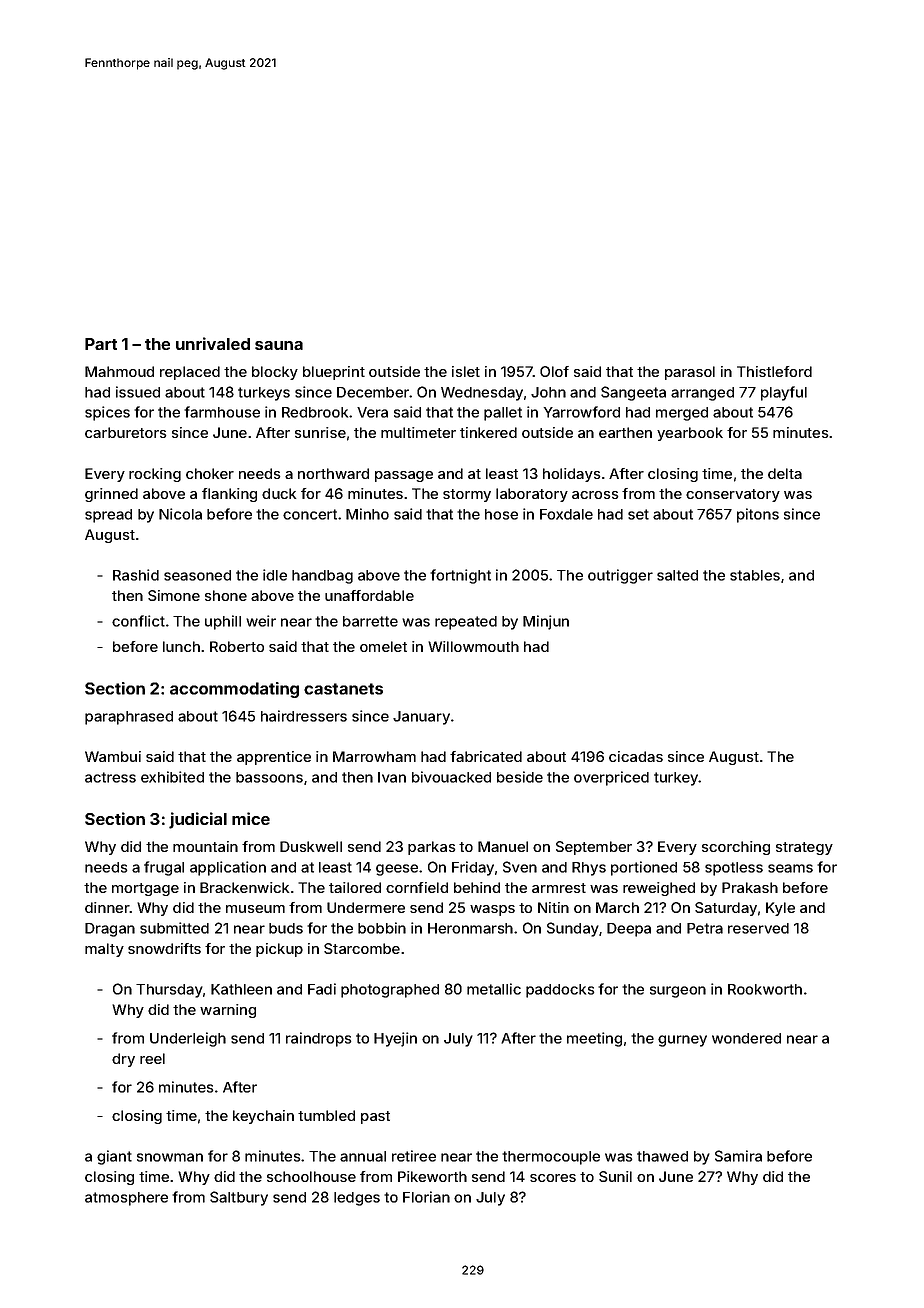 This image has height=1308, width=924. I want to click on Heronmarsh, so click(470, 928).
